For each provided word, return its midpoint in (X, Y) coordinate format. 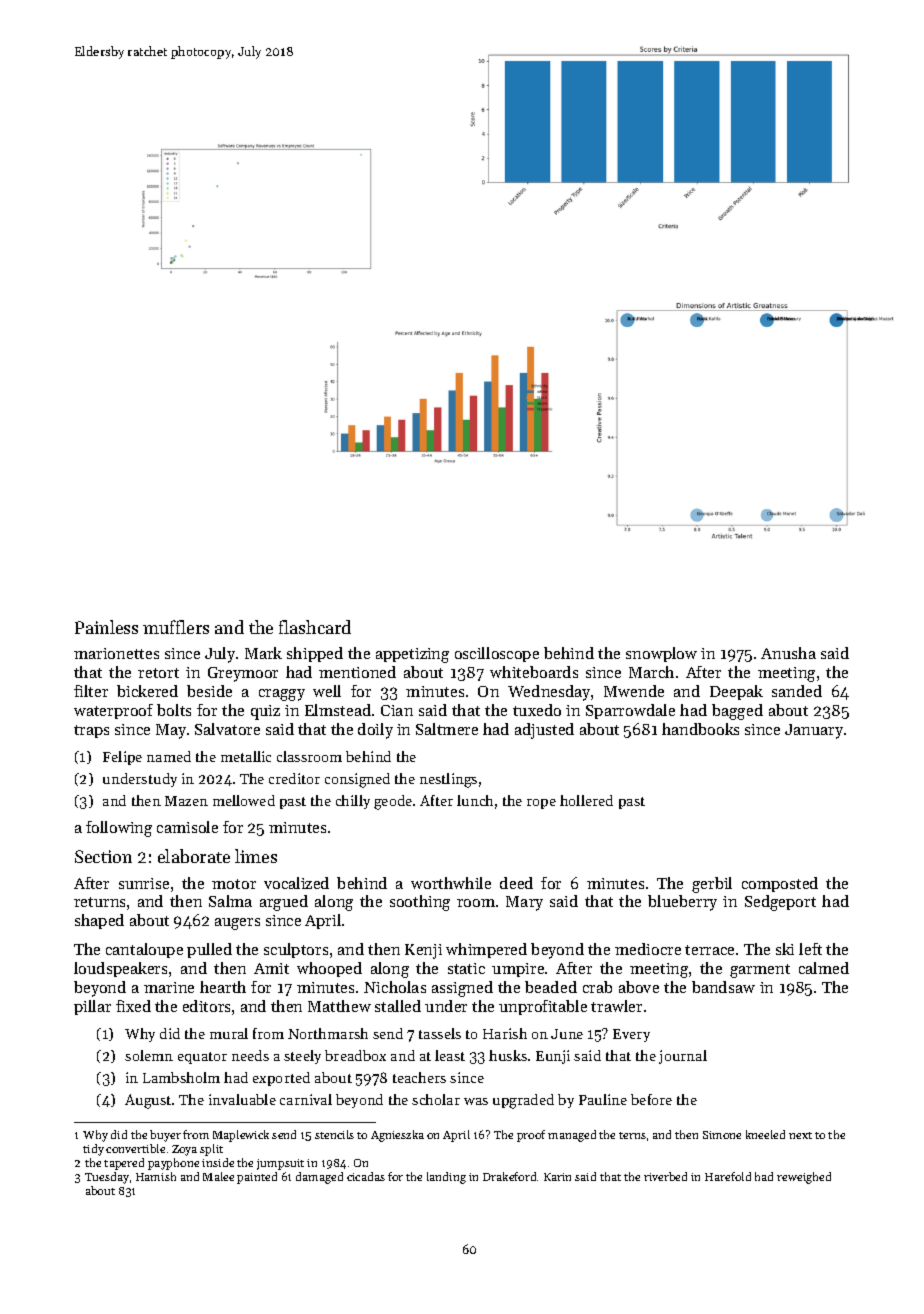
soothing (420, 903)
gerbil (712, 885)
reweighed (804, 1178)
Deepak (736, 692)
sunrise (144, 883)
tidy (93, 1150)
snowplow (661, 654)
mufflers (176, 627)
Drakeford (509, 1176)
